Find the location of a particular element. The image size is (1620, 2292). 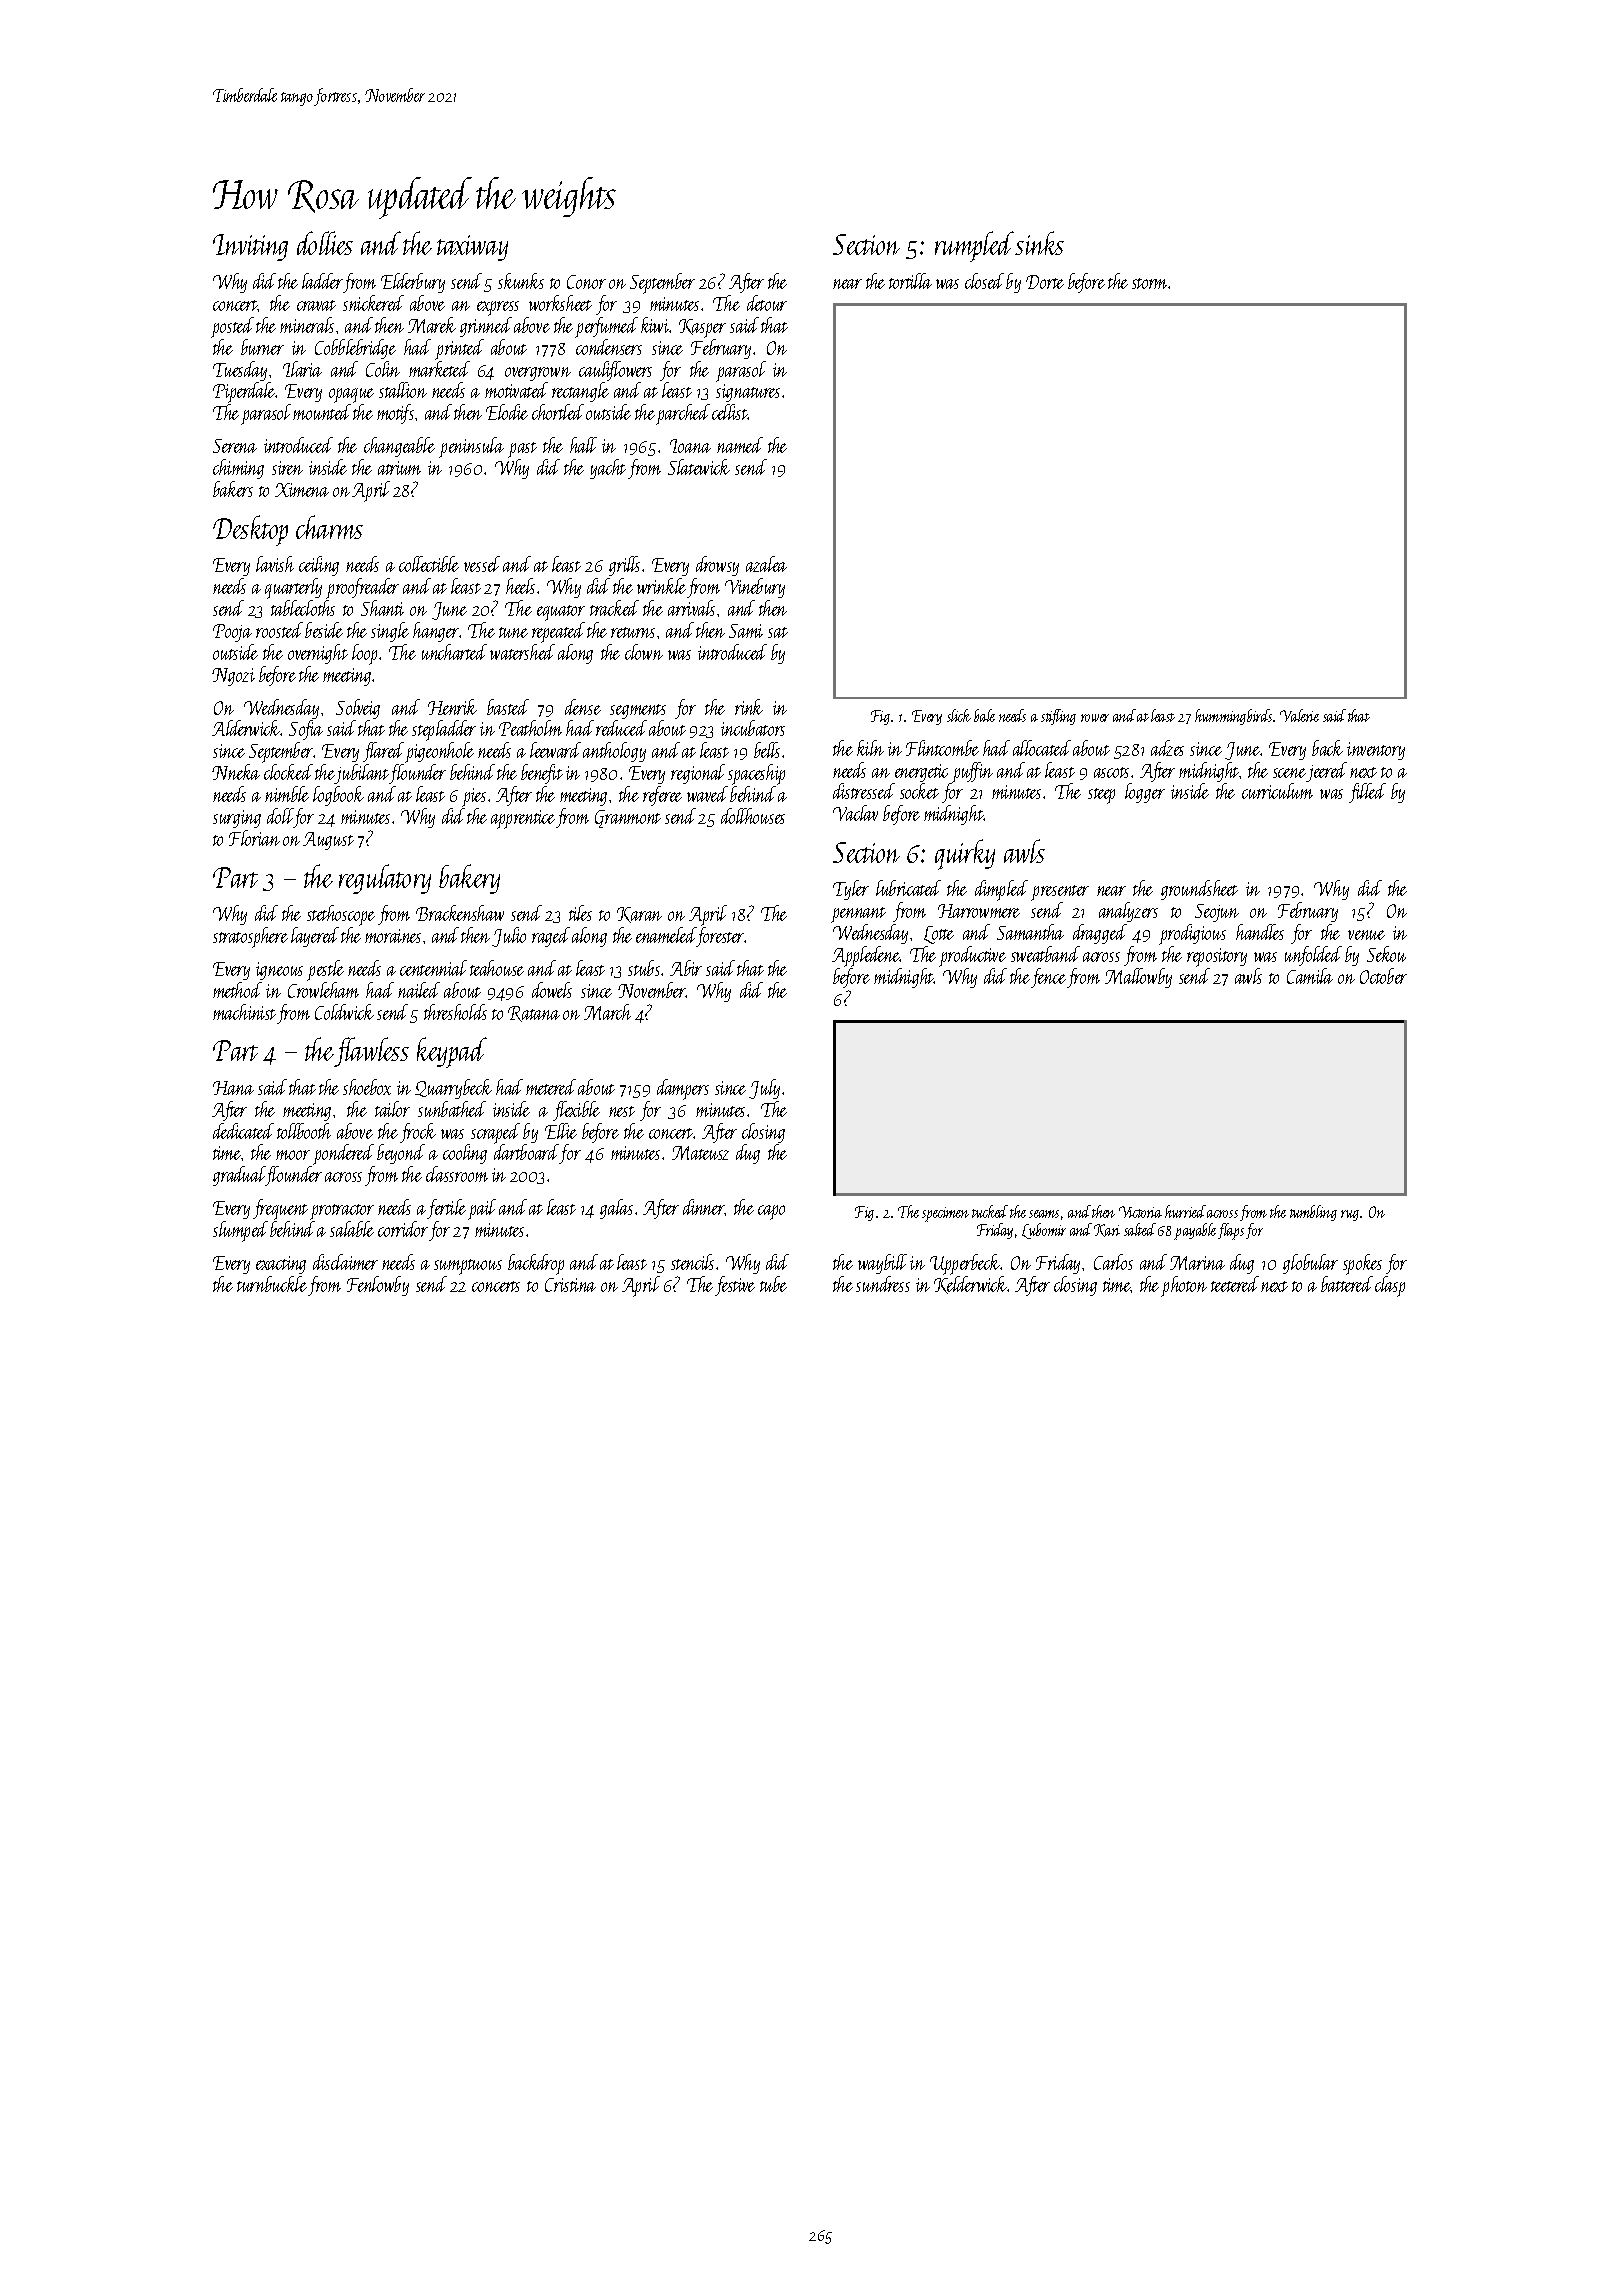

curriculum is located at coordinates (1277, 791).
